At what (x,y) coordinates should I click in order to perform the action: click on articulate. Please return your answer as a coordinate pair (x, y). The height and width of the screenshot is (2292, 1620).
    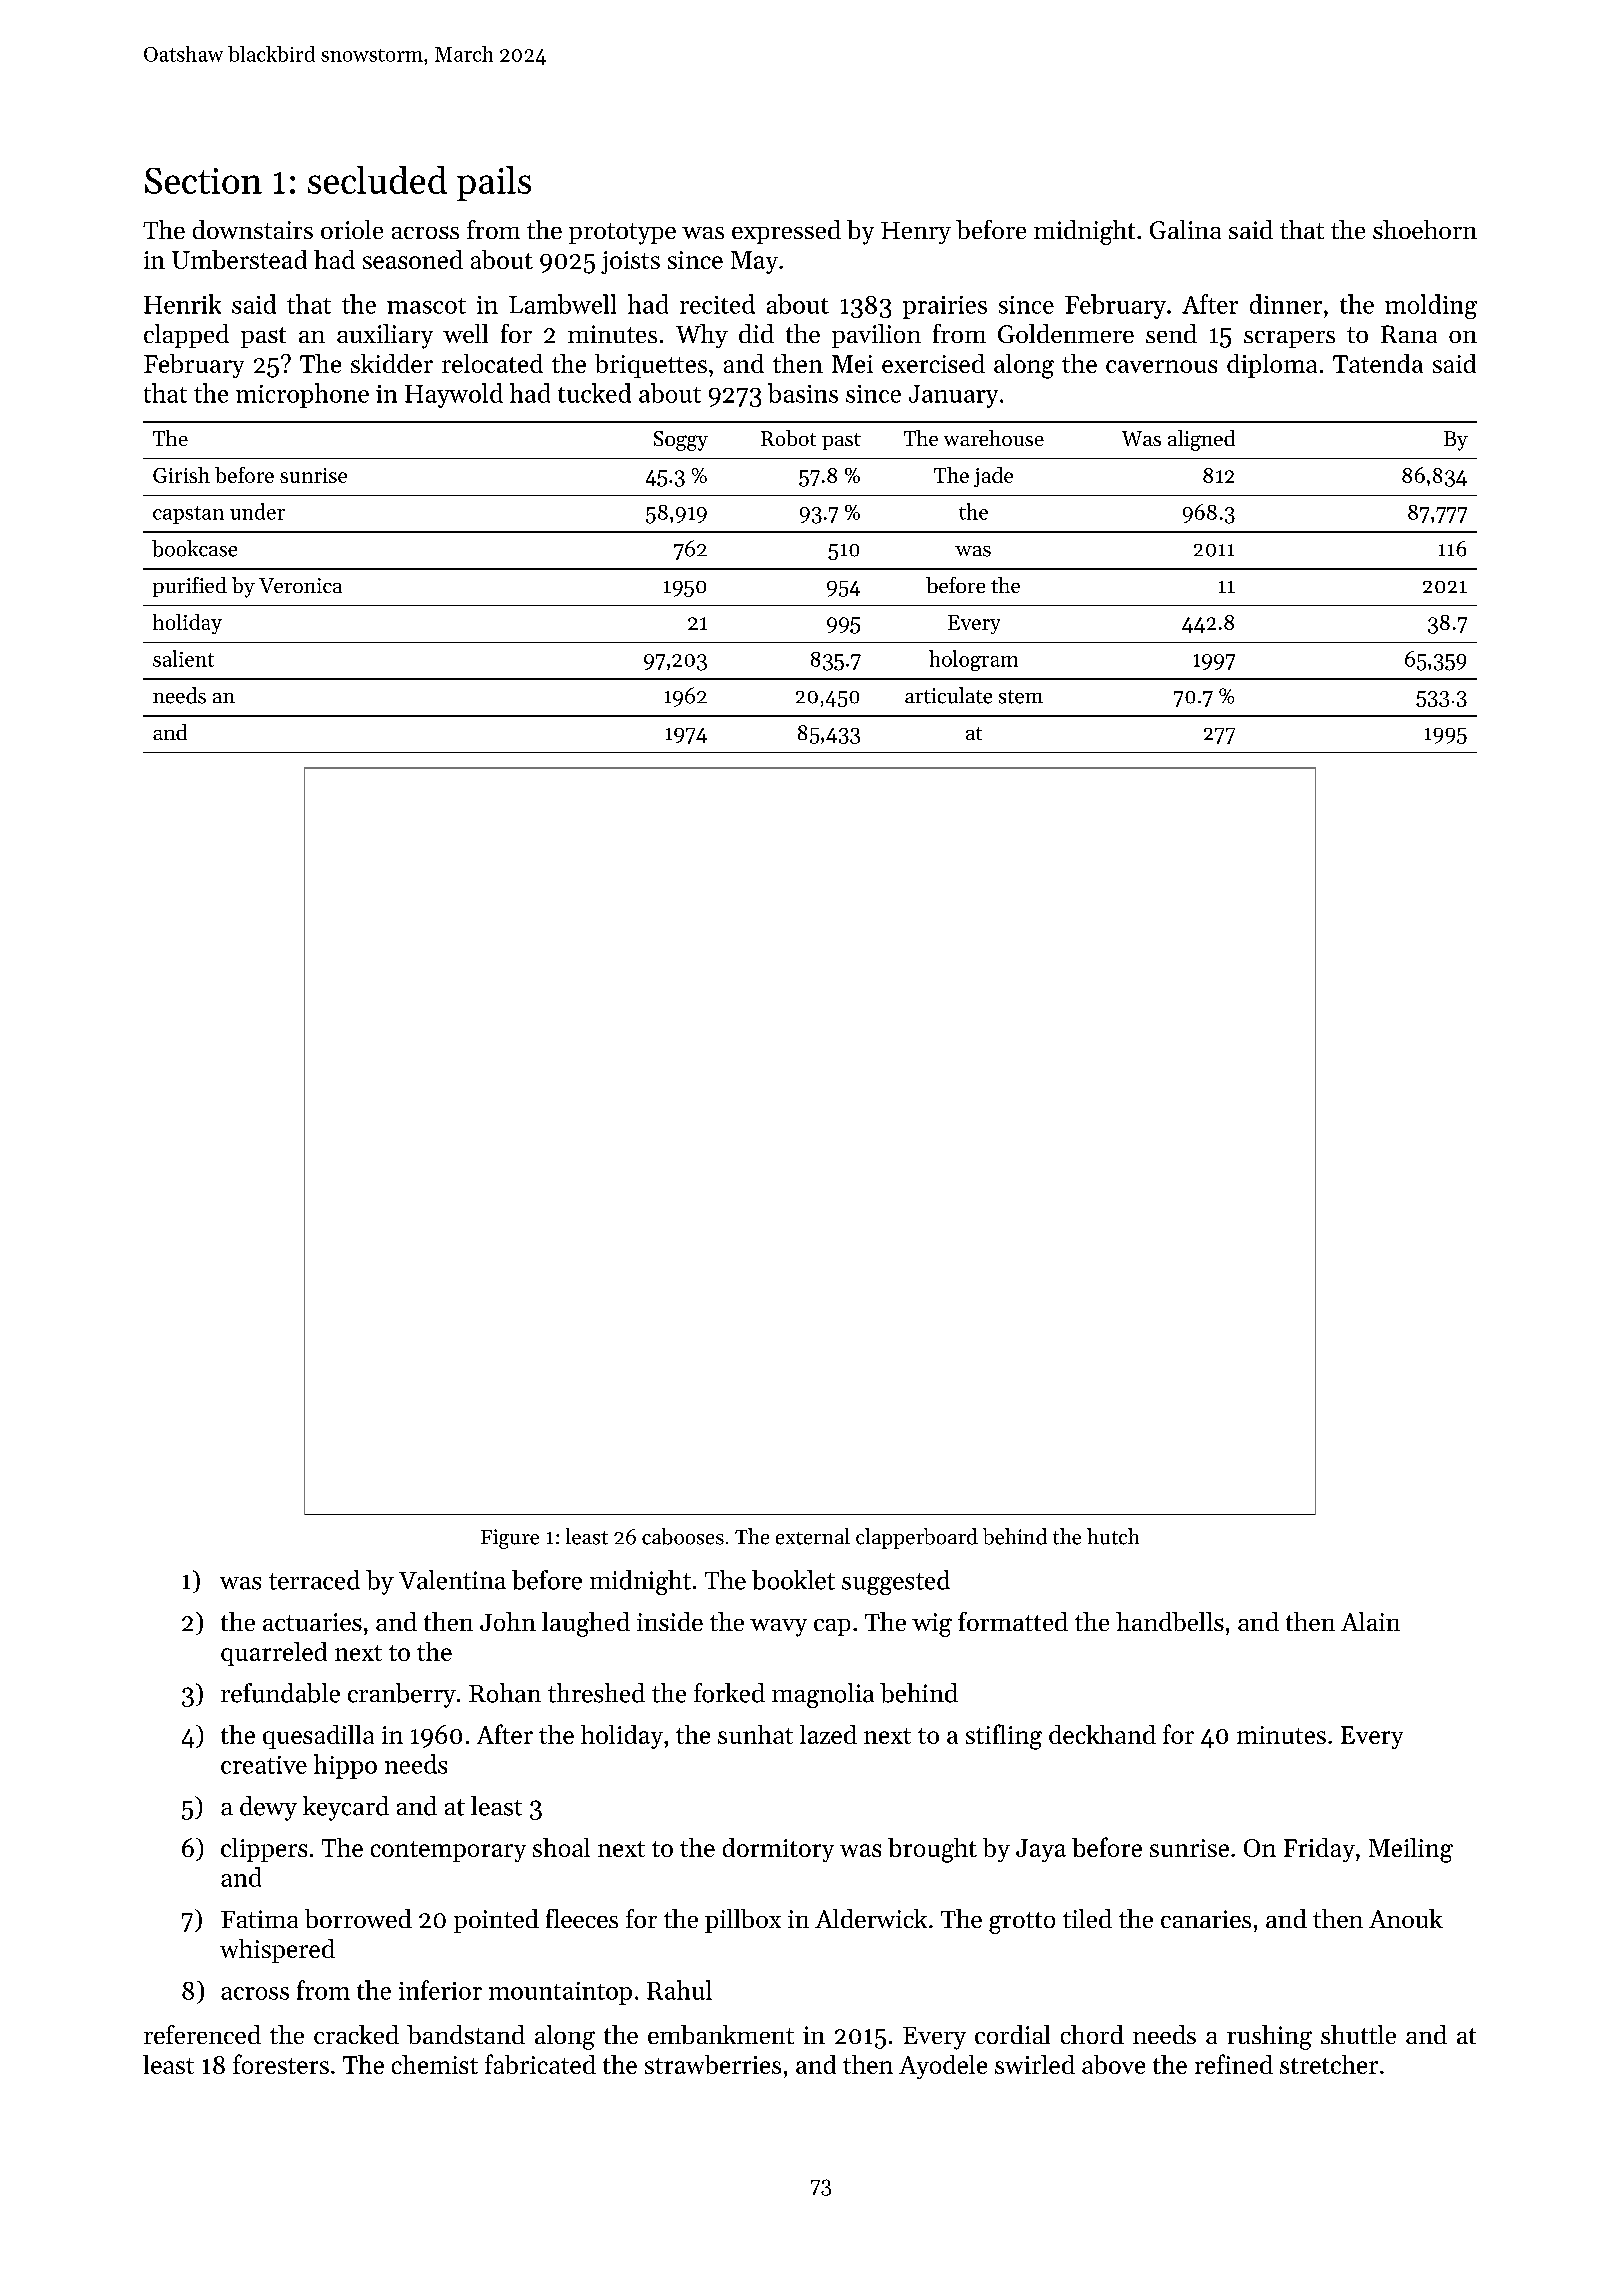
    Looking at the image, I should click on (948, 695).
